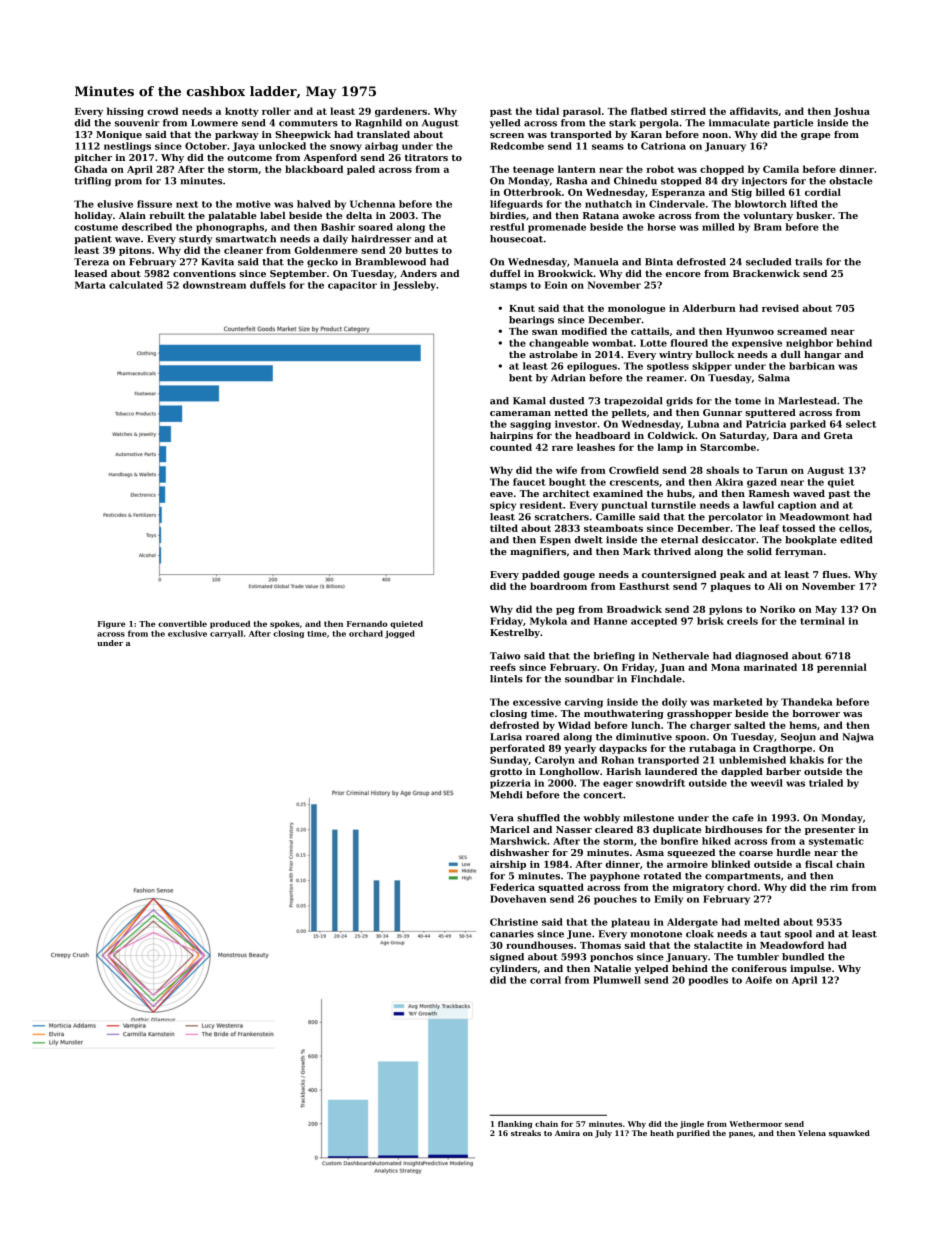 The width and height of the image is (952, 1233). I want to click on crowd, so click(162, 111).
